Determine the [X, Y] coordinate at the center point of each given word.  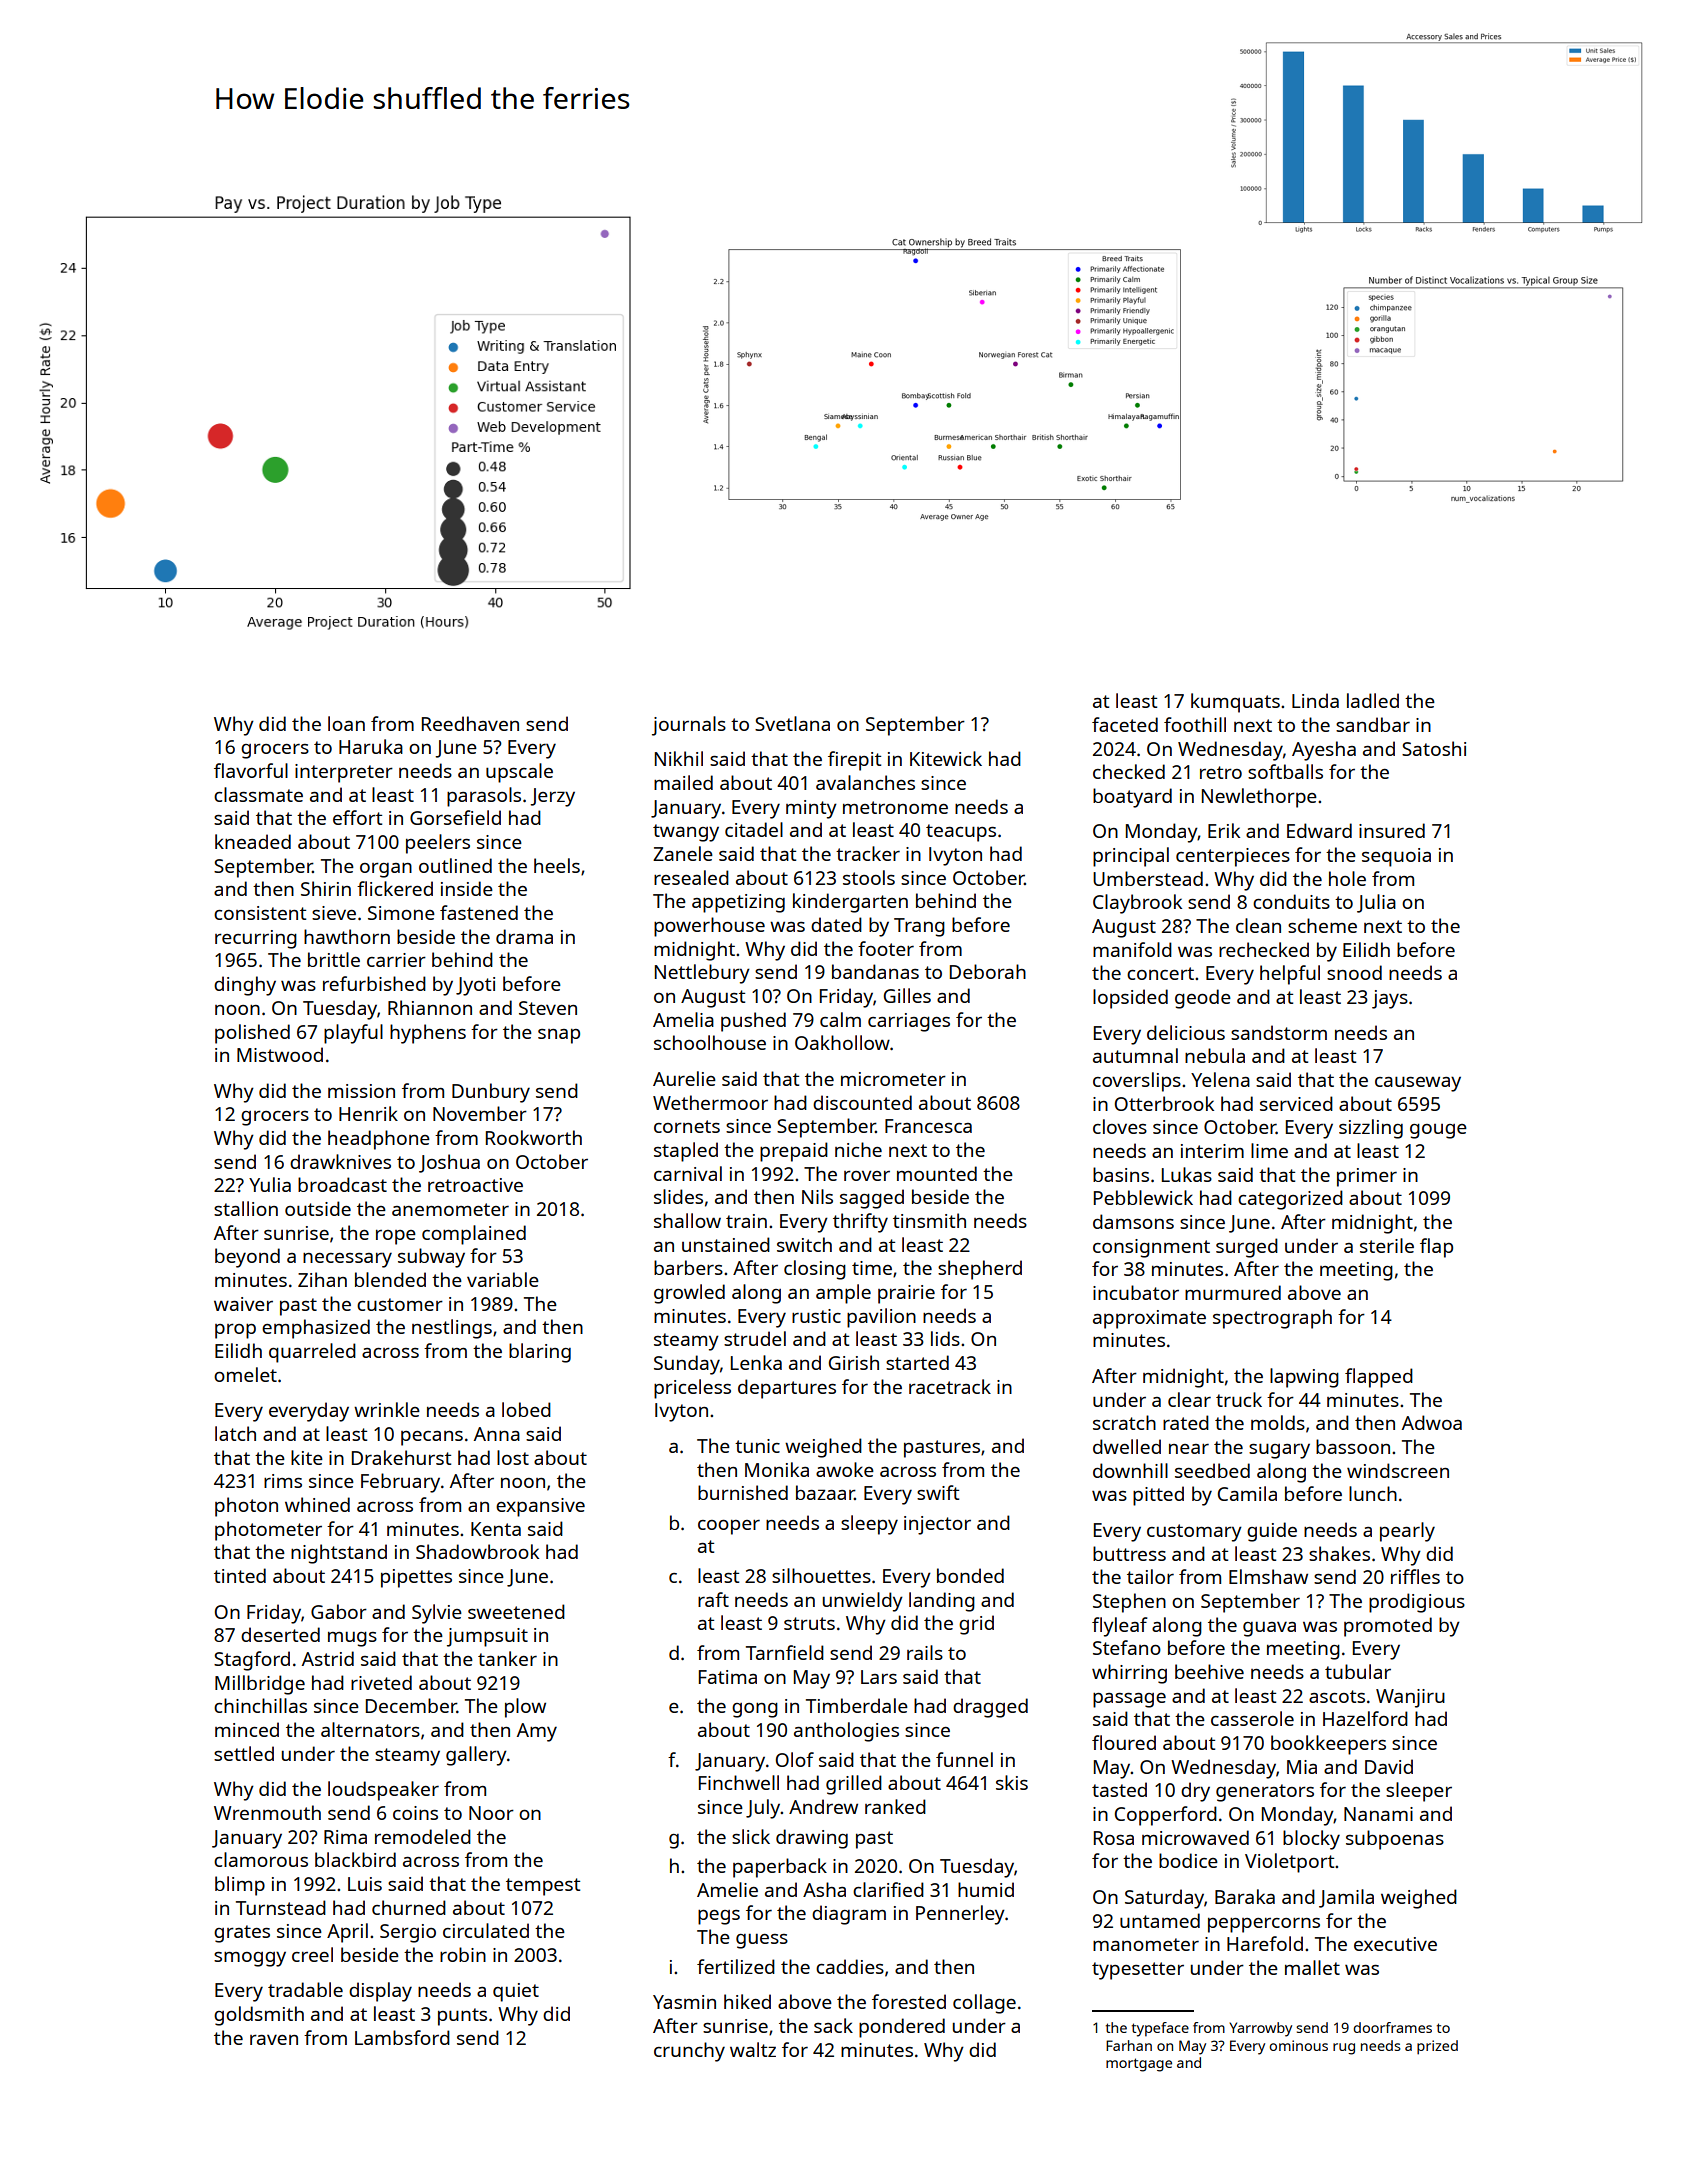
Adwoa [1432, 1422]
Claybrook [1137, 904]
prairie [906, 1294]
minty [811, 809]
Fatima [728, 1677]
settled [244, 1753]
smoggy [250, 1959]
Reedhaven [470, 723]
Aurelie [684, 1078]
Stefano [1127, 1647]
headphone [379, 1140]
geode [1203, 999]
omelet [245, 1374]
